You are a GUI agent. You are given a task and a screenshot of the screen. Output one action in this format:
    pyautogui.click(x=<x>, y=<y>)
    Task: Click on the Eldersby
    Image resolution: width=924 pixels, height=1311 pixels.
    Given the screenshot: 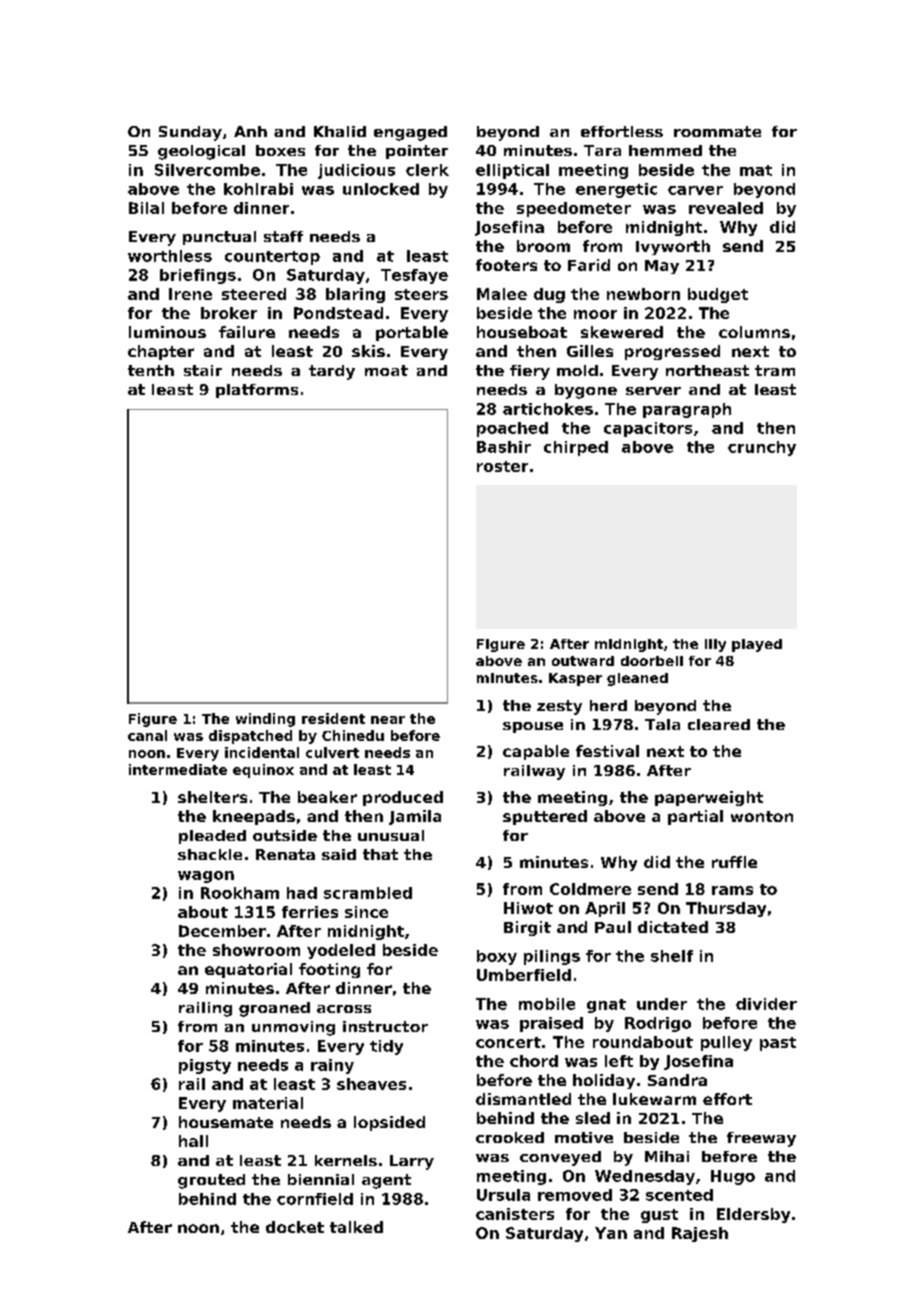 What is the action you would take?
    pyautogui.click(x=753, y=1215)
